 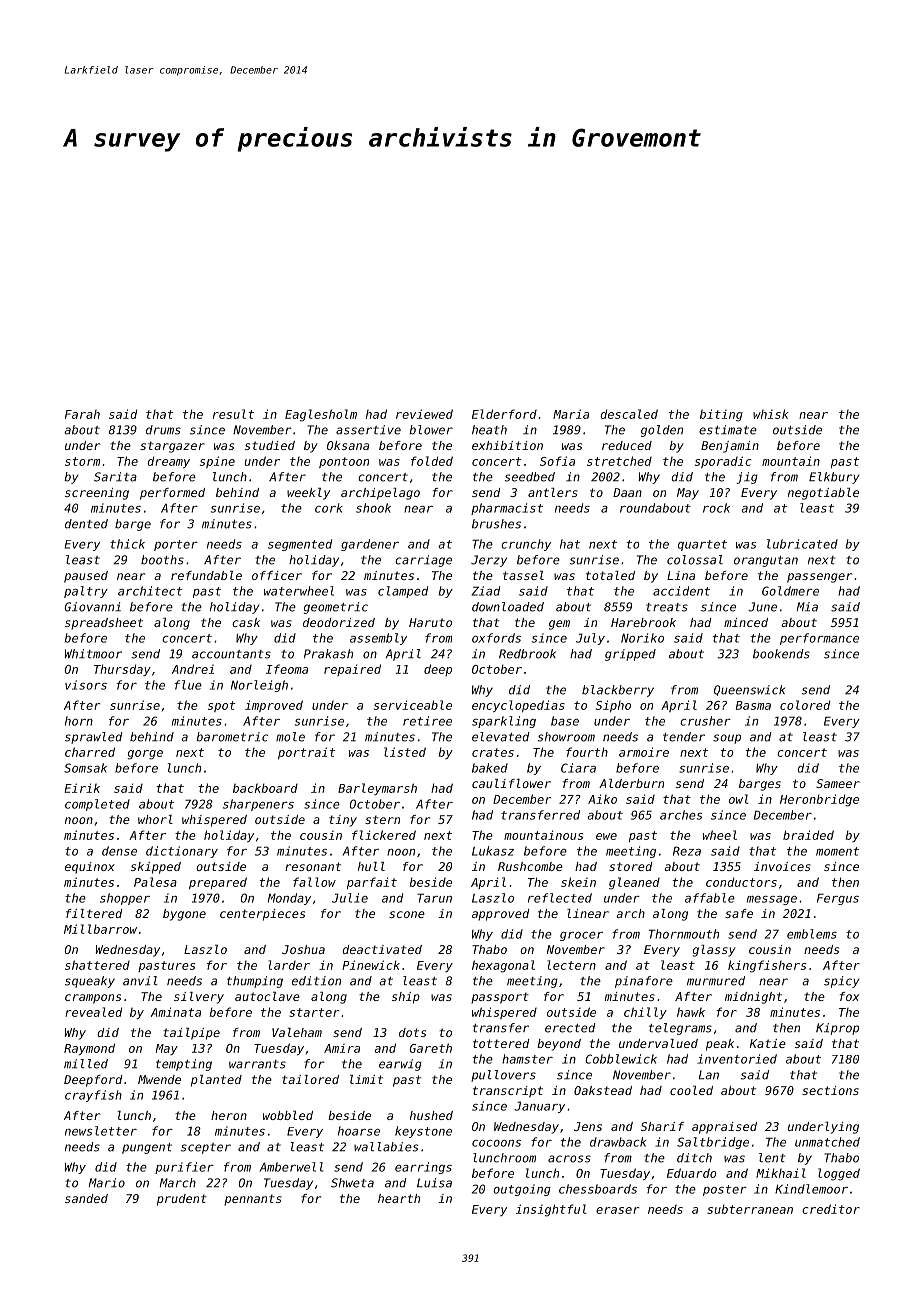 I want to click on Farah, so click(x=82, y=414).
